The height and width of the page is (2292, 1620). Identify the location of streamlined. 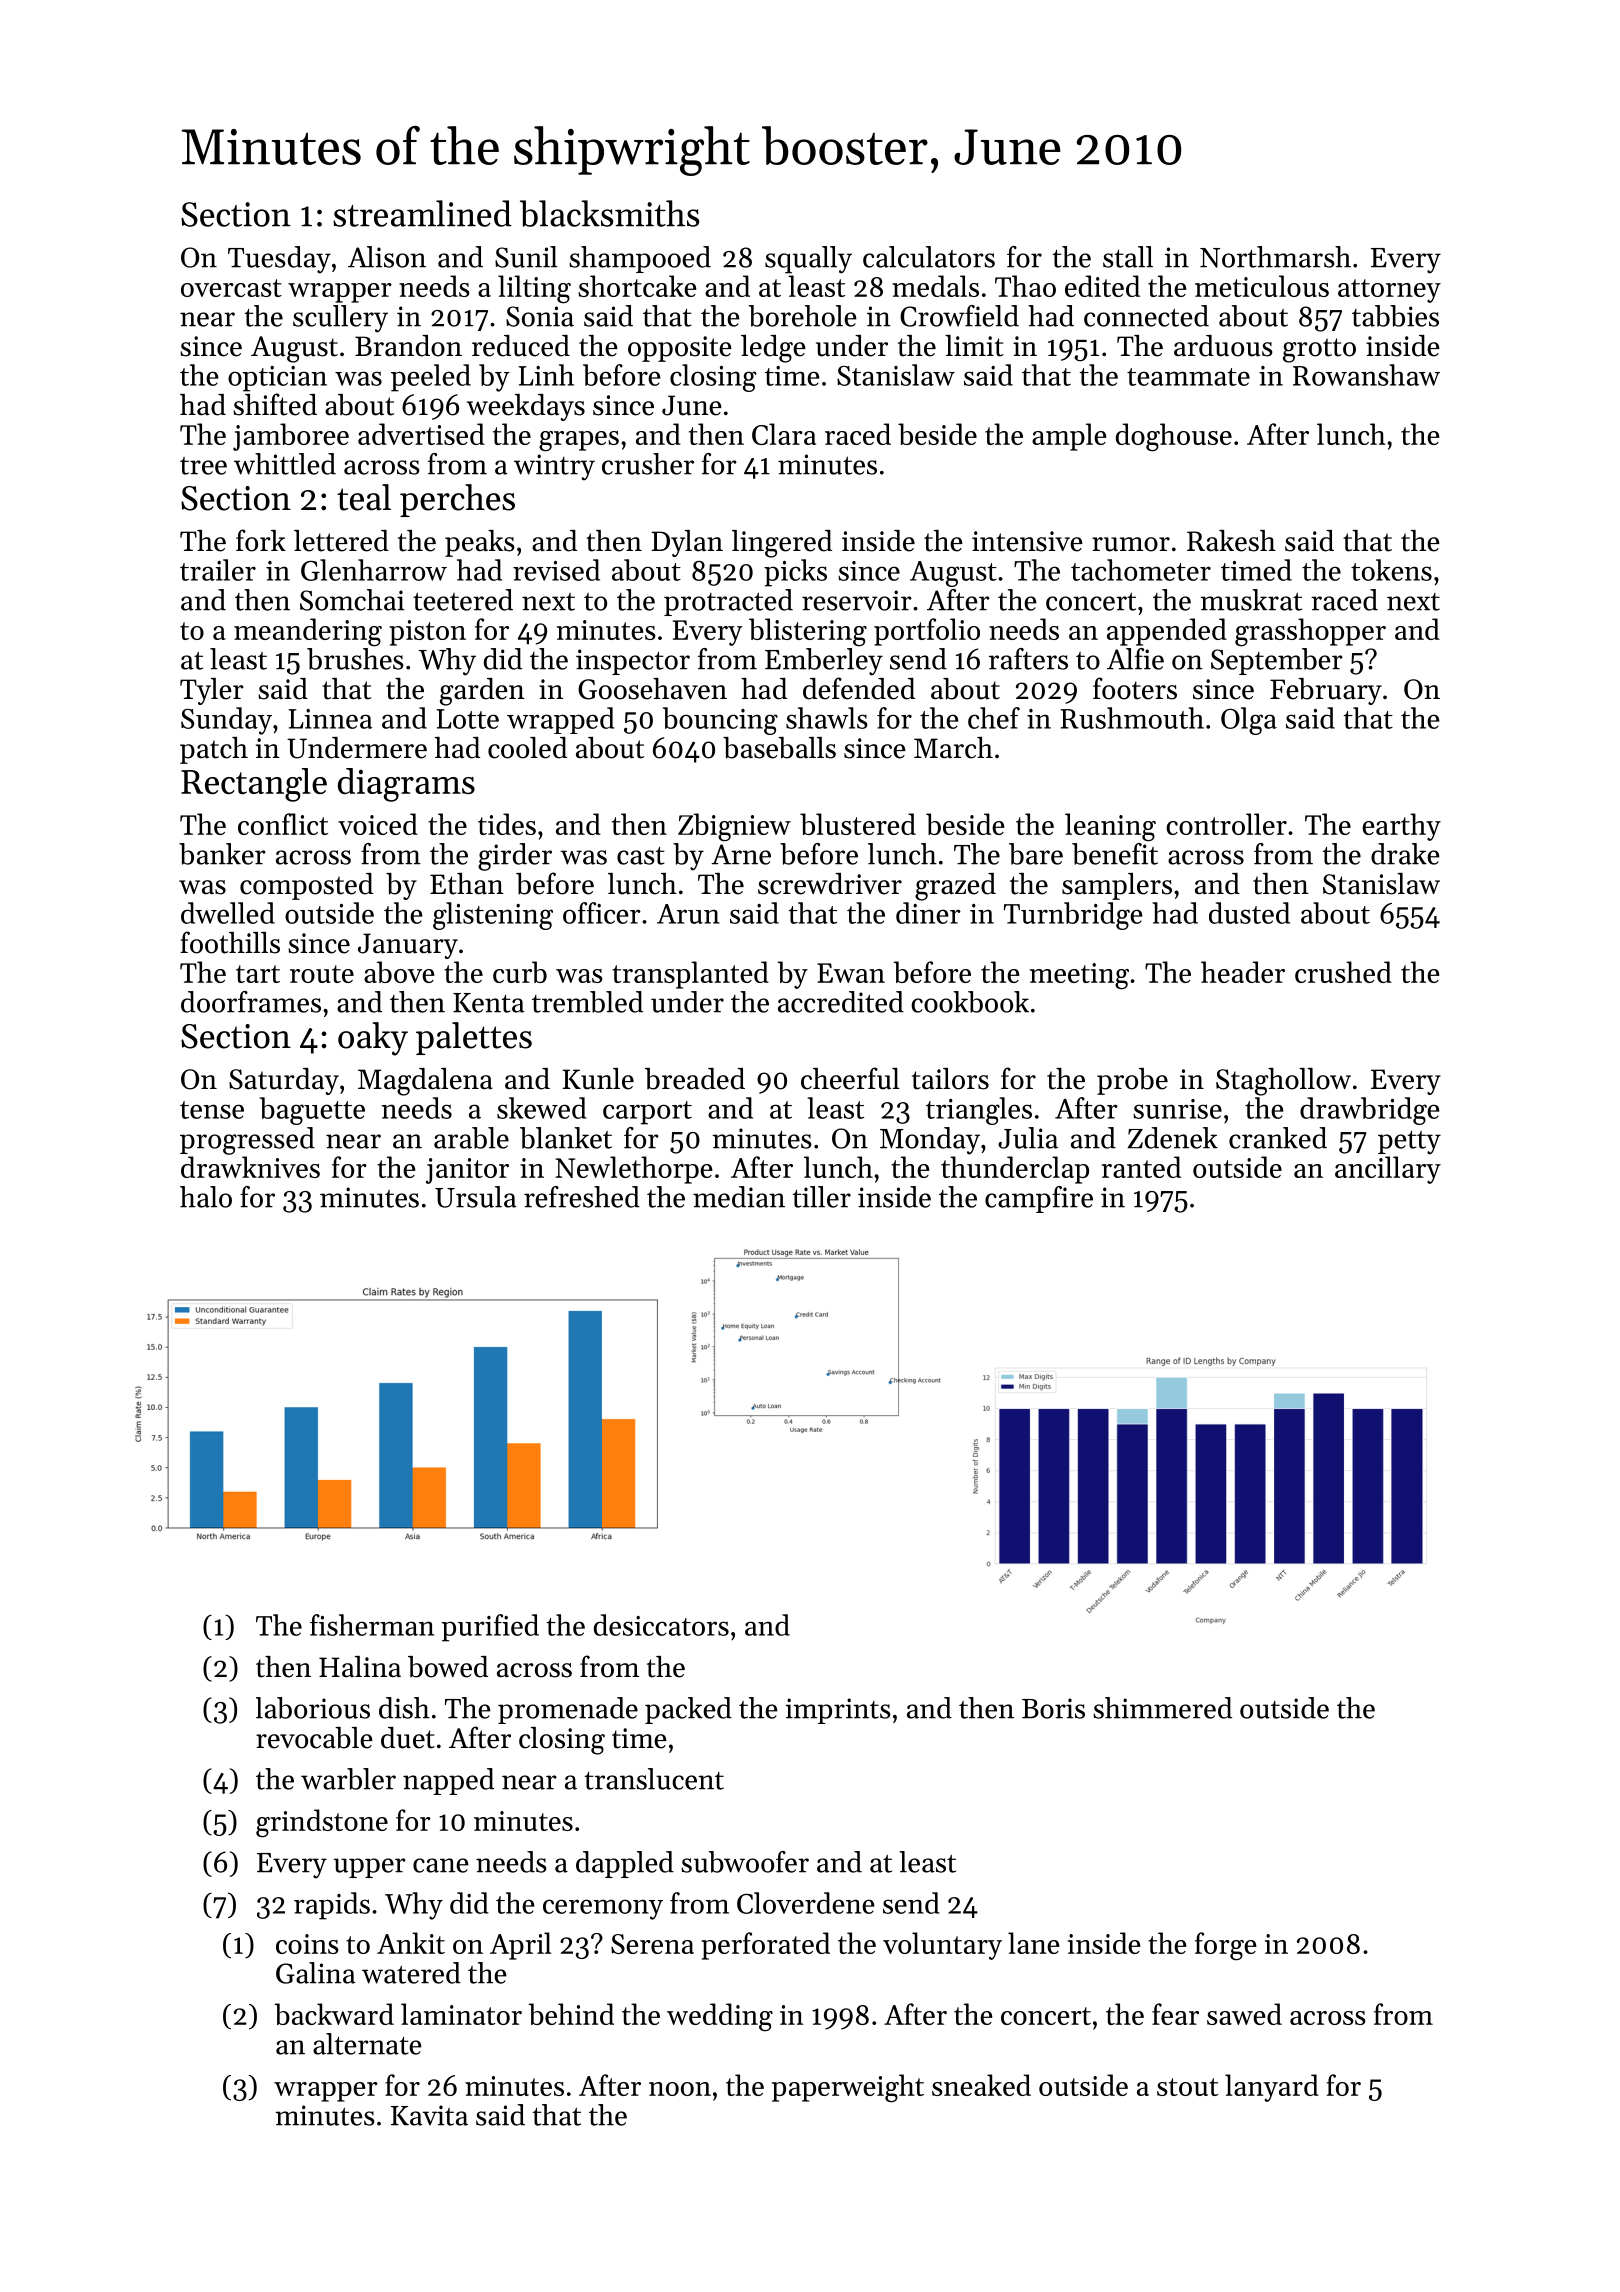
(422, 213).
